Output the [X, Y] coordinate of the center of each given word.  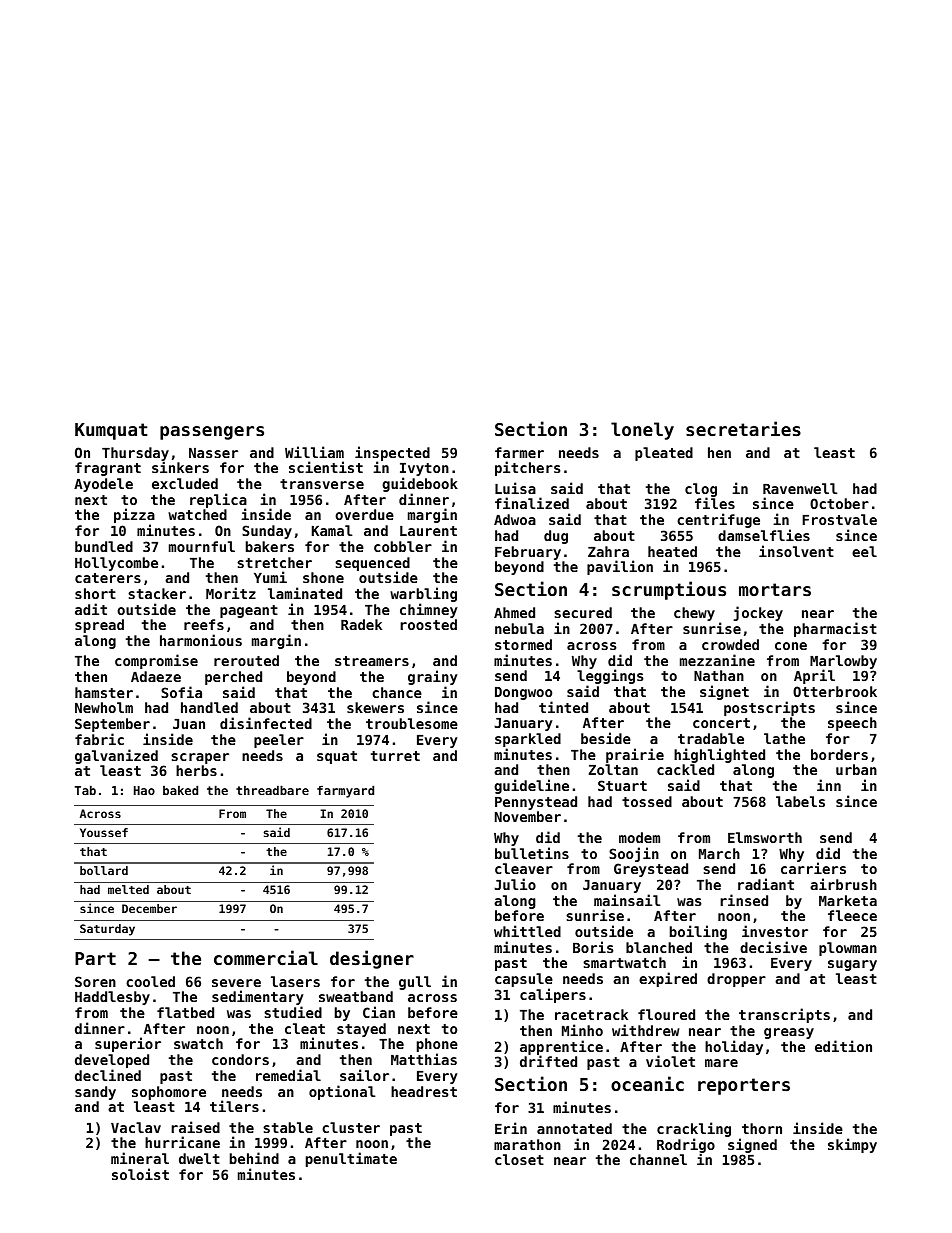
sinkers [180, 467]
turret [395, 756]
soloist [140, 1174]
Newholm [104, 707]
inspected [392, 454]
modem [639, 837]
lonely [642, 431]
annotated [574, 1128]
